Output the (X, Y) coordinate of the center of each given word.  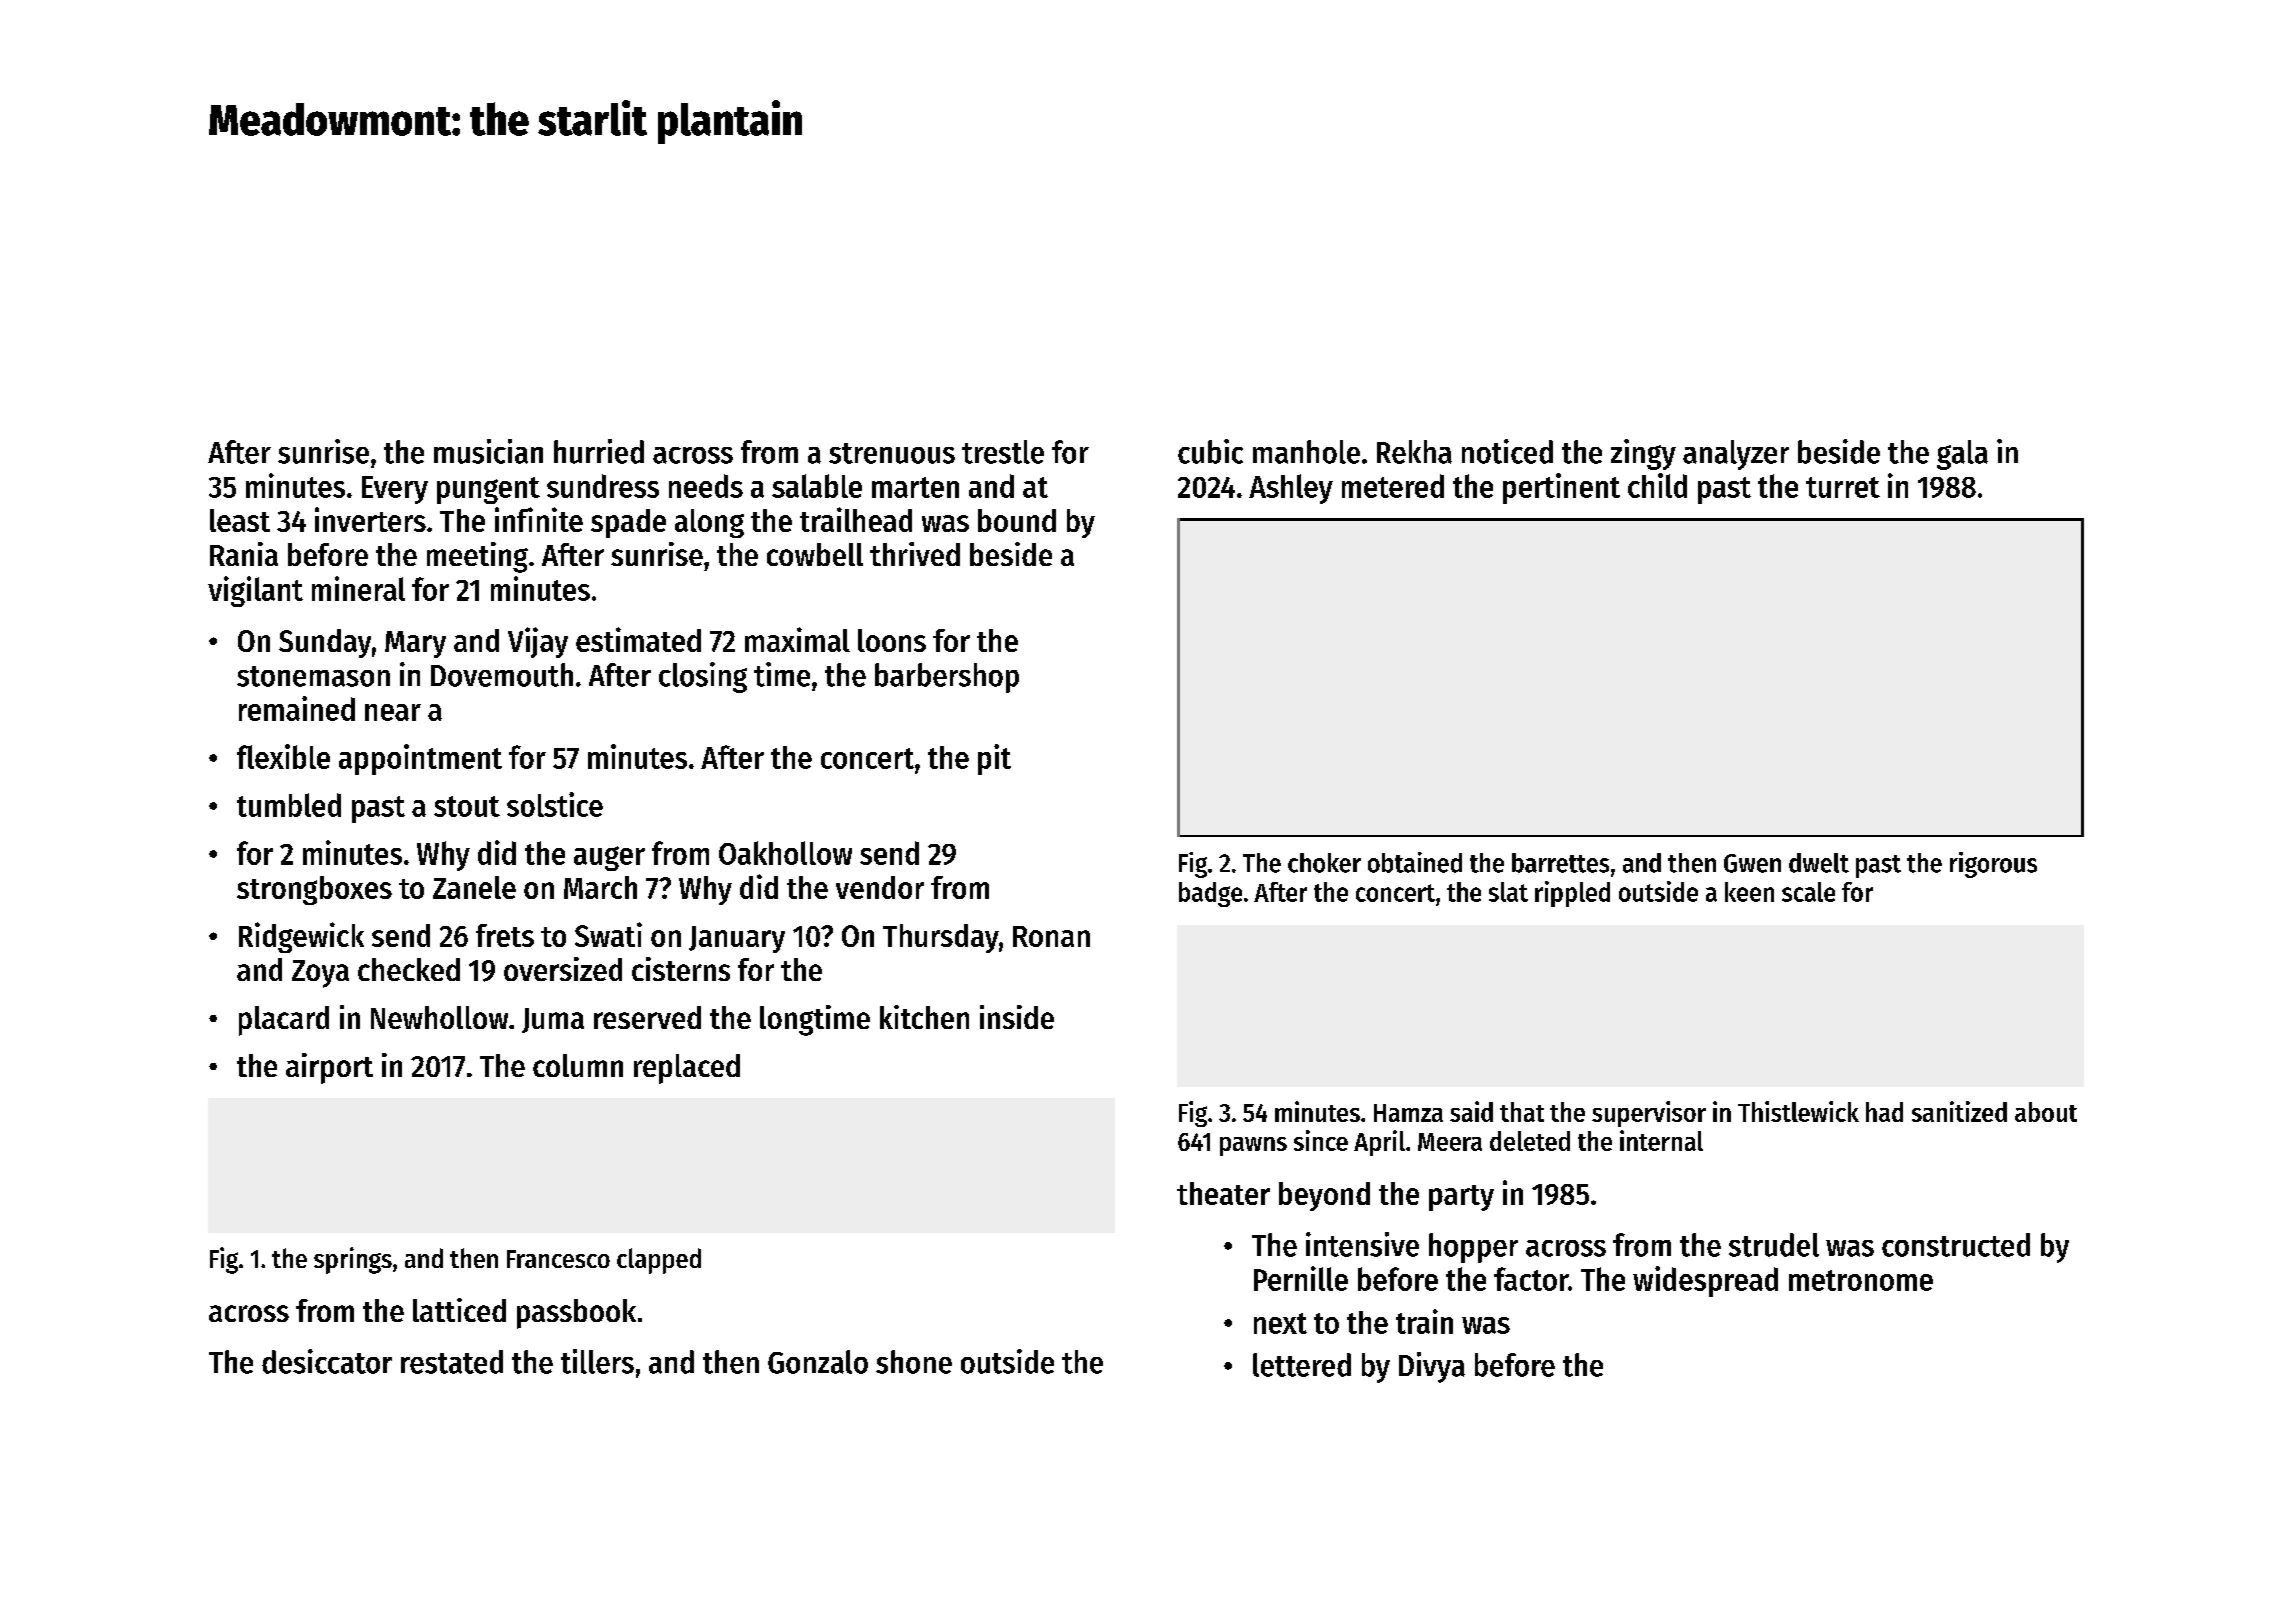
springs (353, 1260)
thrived (915, 554)
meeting (477, 557)
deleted (1530, 1141)
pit (994, 759)
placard (284, 1021)
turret (1843, 487)
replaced (687, 1069)
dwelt (1819, 863)
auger (609, 858)
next (1280, 1323)
